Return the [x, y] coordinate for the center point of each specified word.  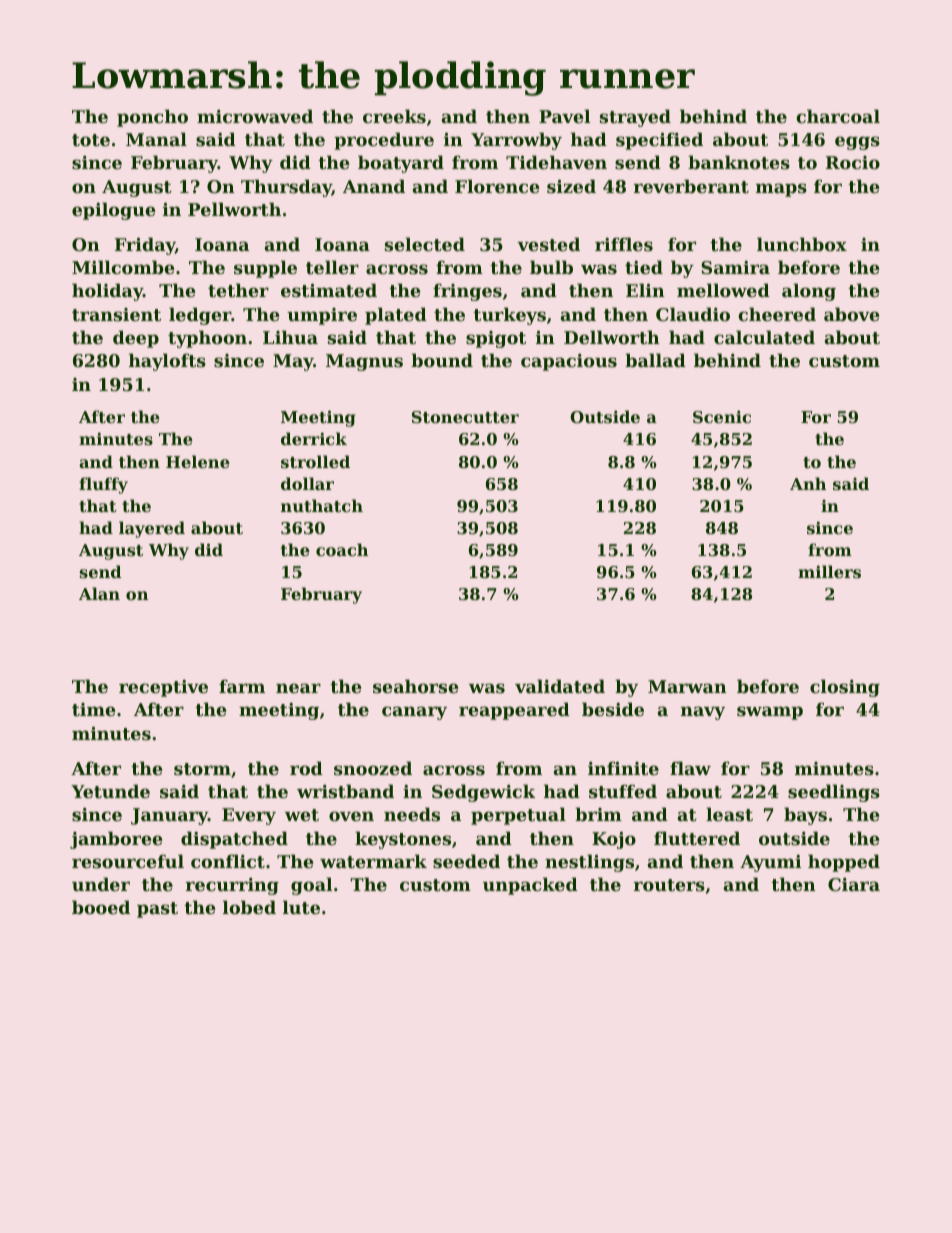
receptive [163, 688]
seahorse [416, 686]
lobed [249, 907]
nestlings [589, 863]
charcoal [838, 116]
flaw [690, 768]
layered [152, 529]
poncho [152, 118]
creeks [394, 116]
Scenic [722, 416]
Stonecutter [465, 417]
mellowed [723, 290]
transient [116, 314]
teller [332, 267]
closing [845, 688]
